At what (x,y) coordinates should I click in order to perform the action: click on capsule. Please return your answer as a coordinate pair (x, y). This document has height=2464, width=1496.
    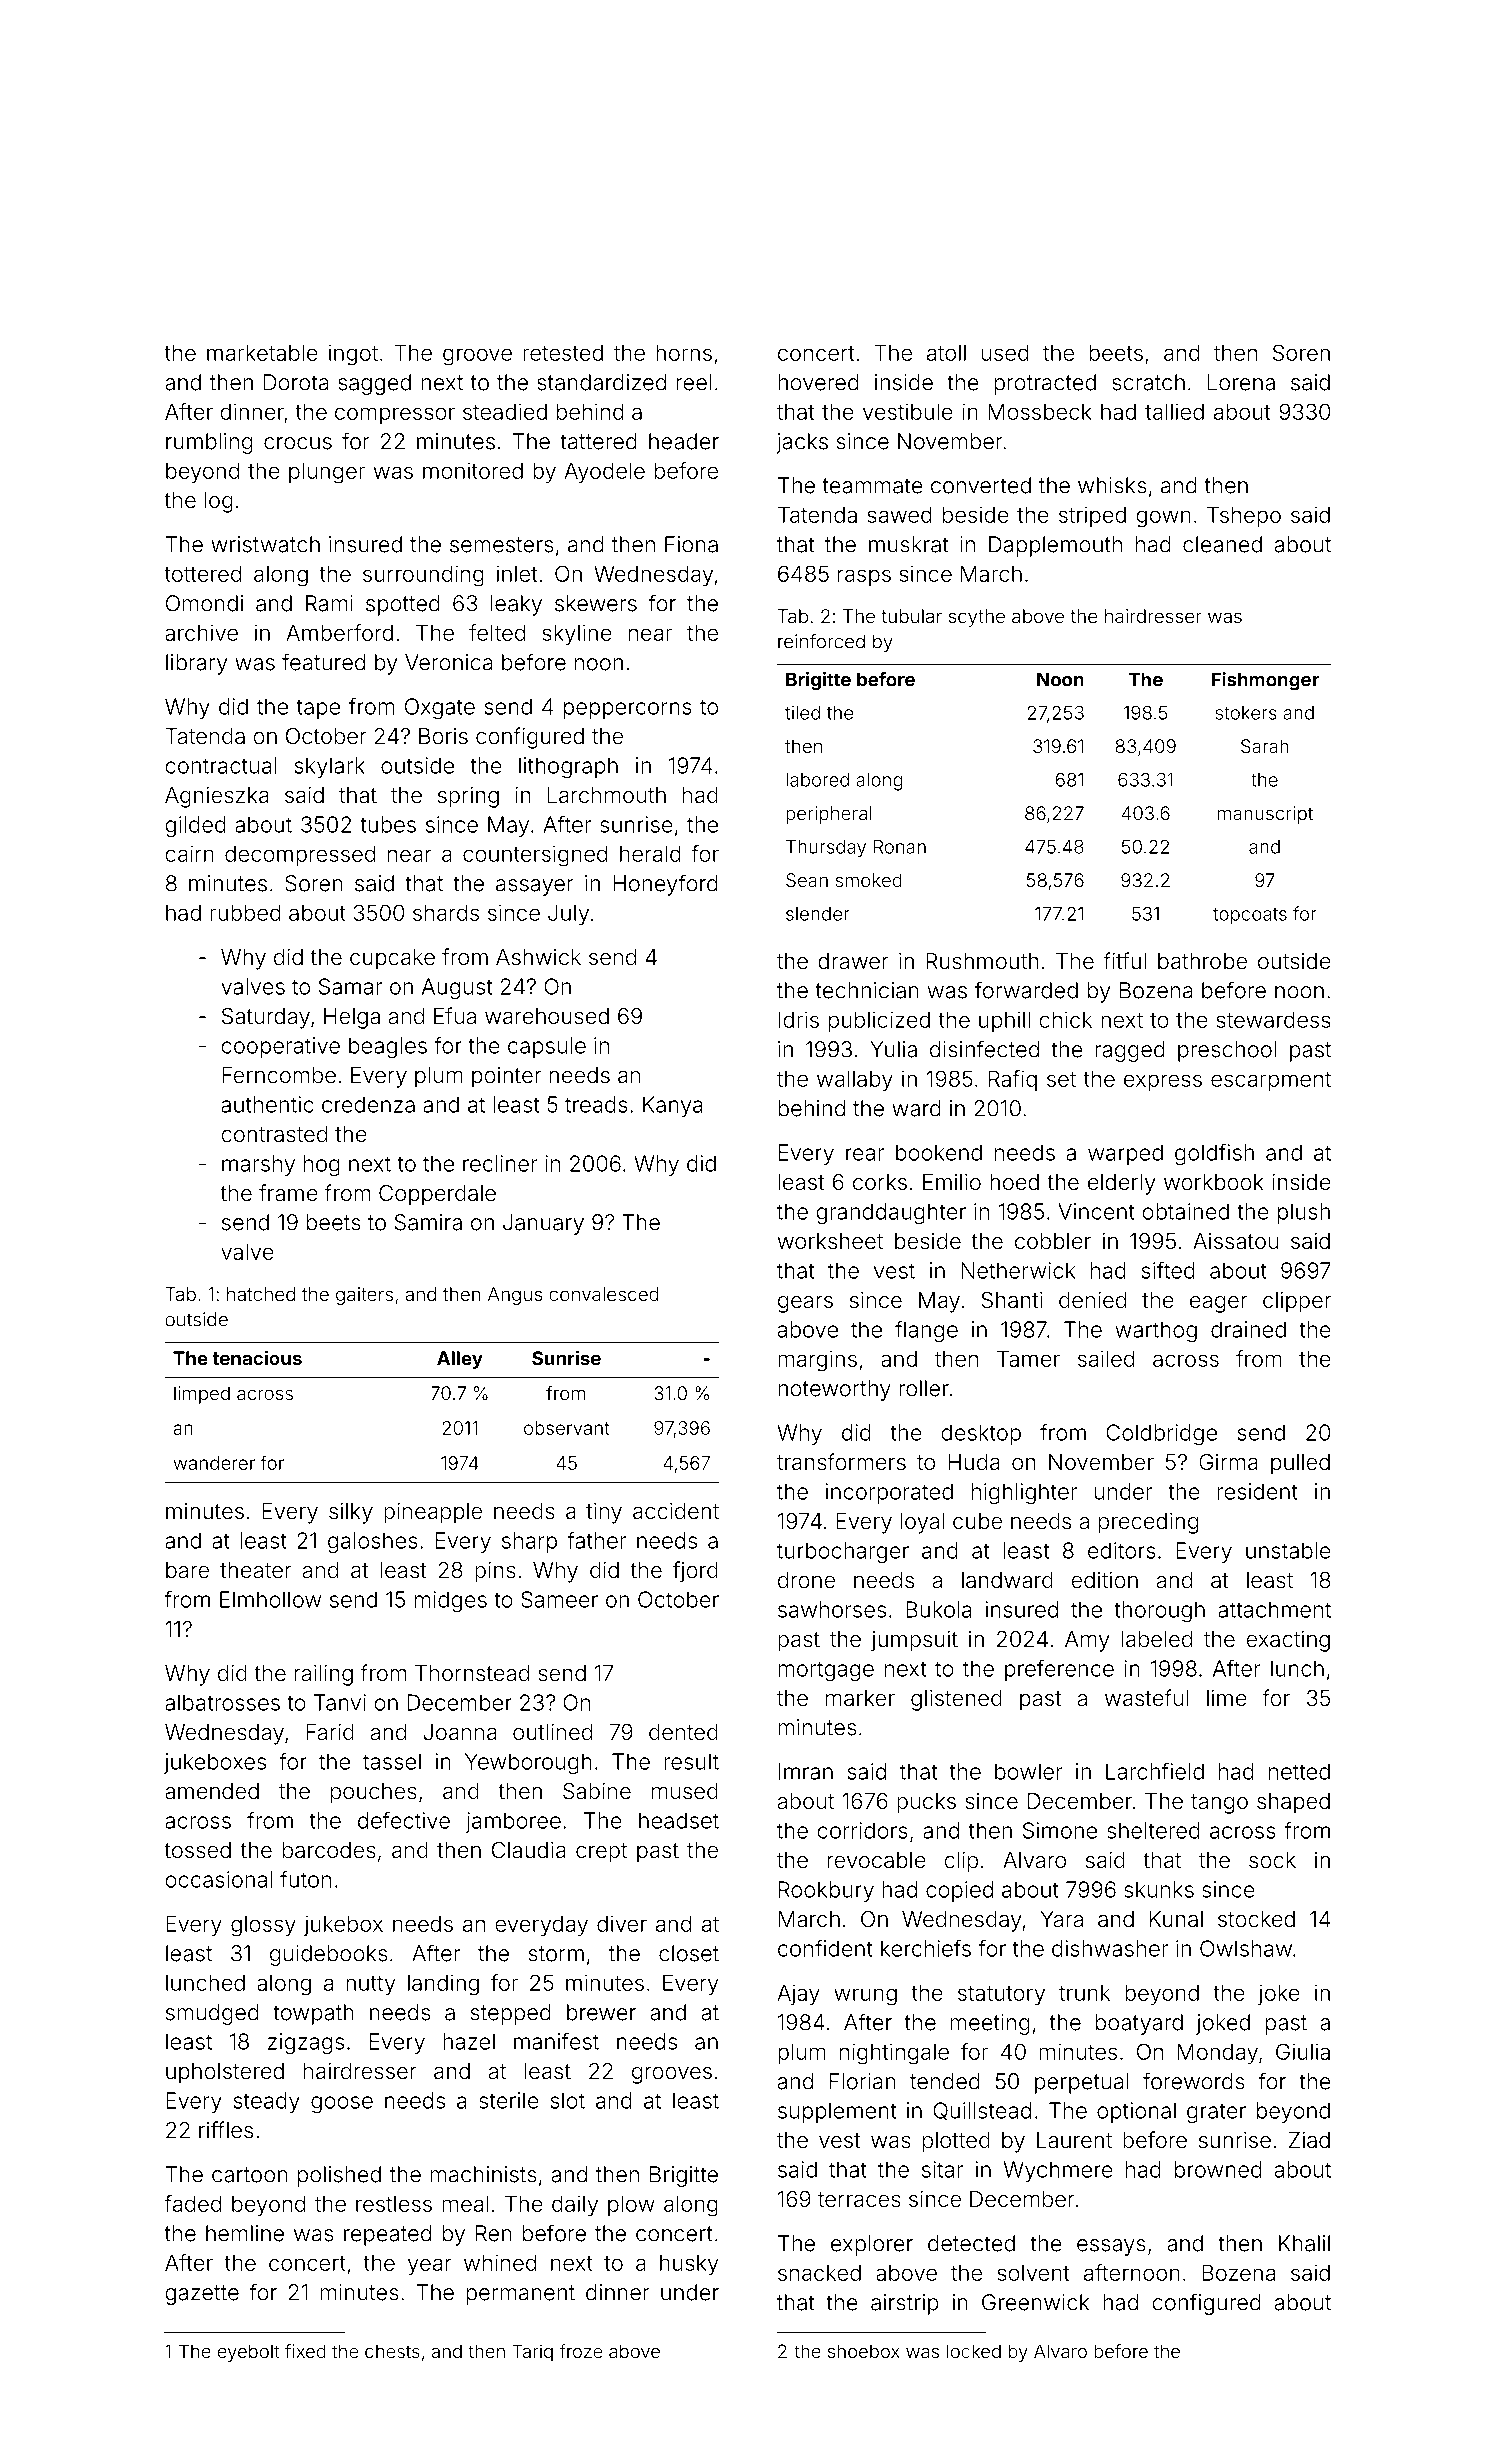
    Looking at the image, I should click on (547, 1047).
